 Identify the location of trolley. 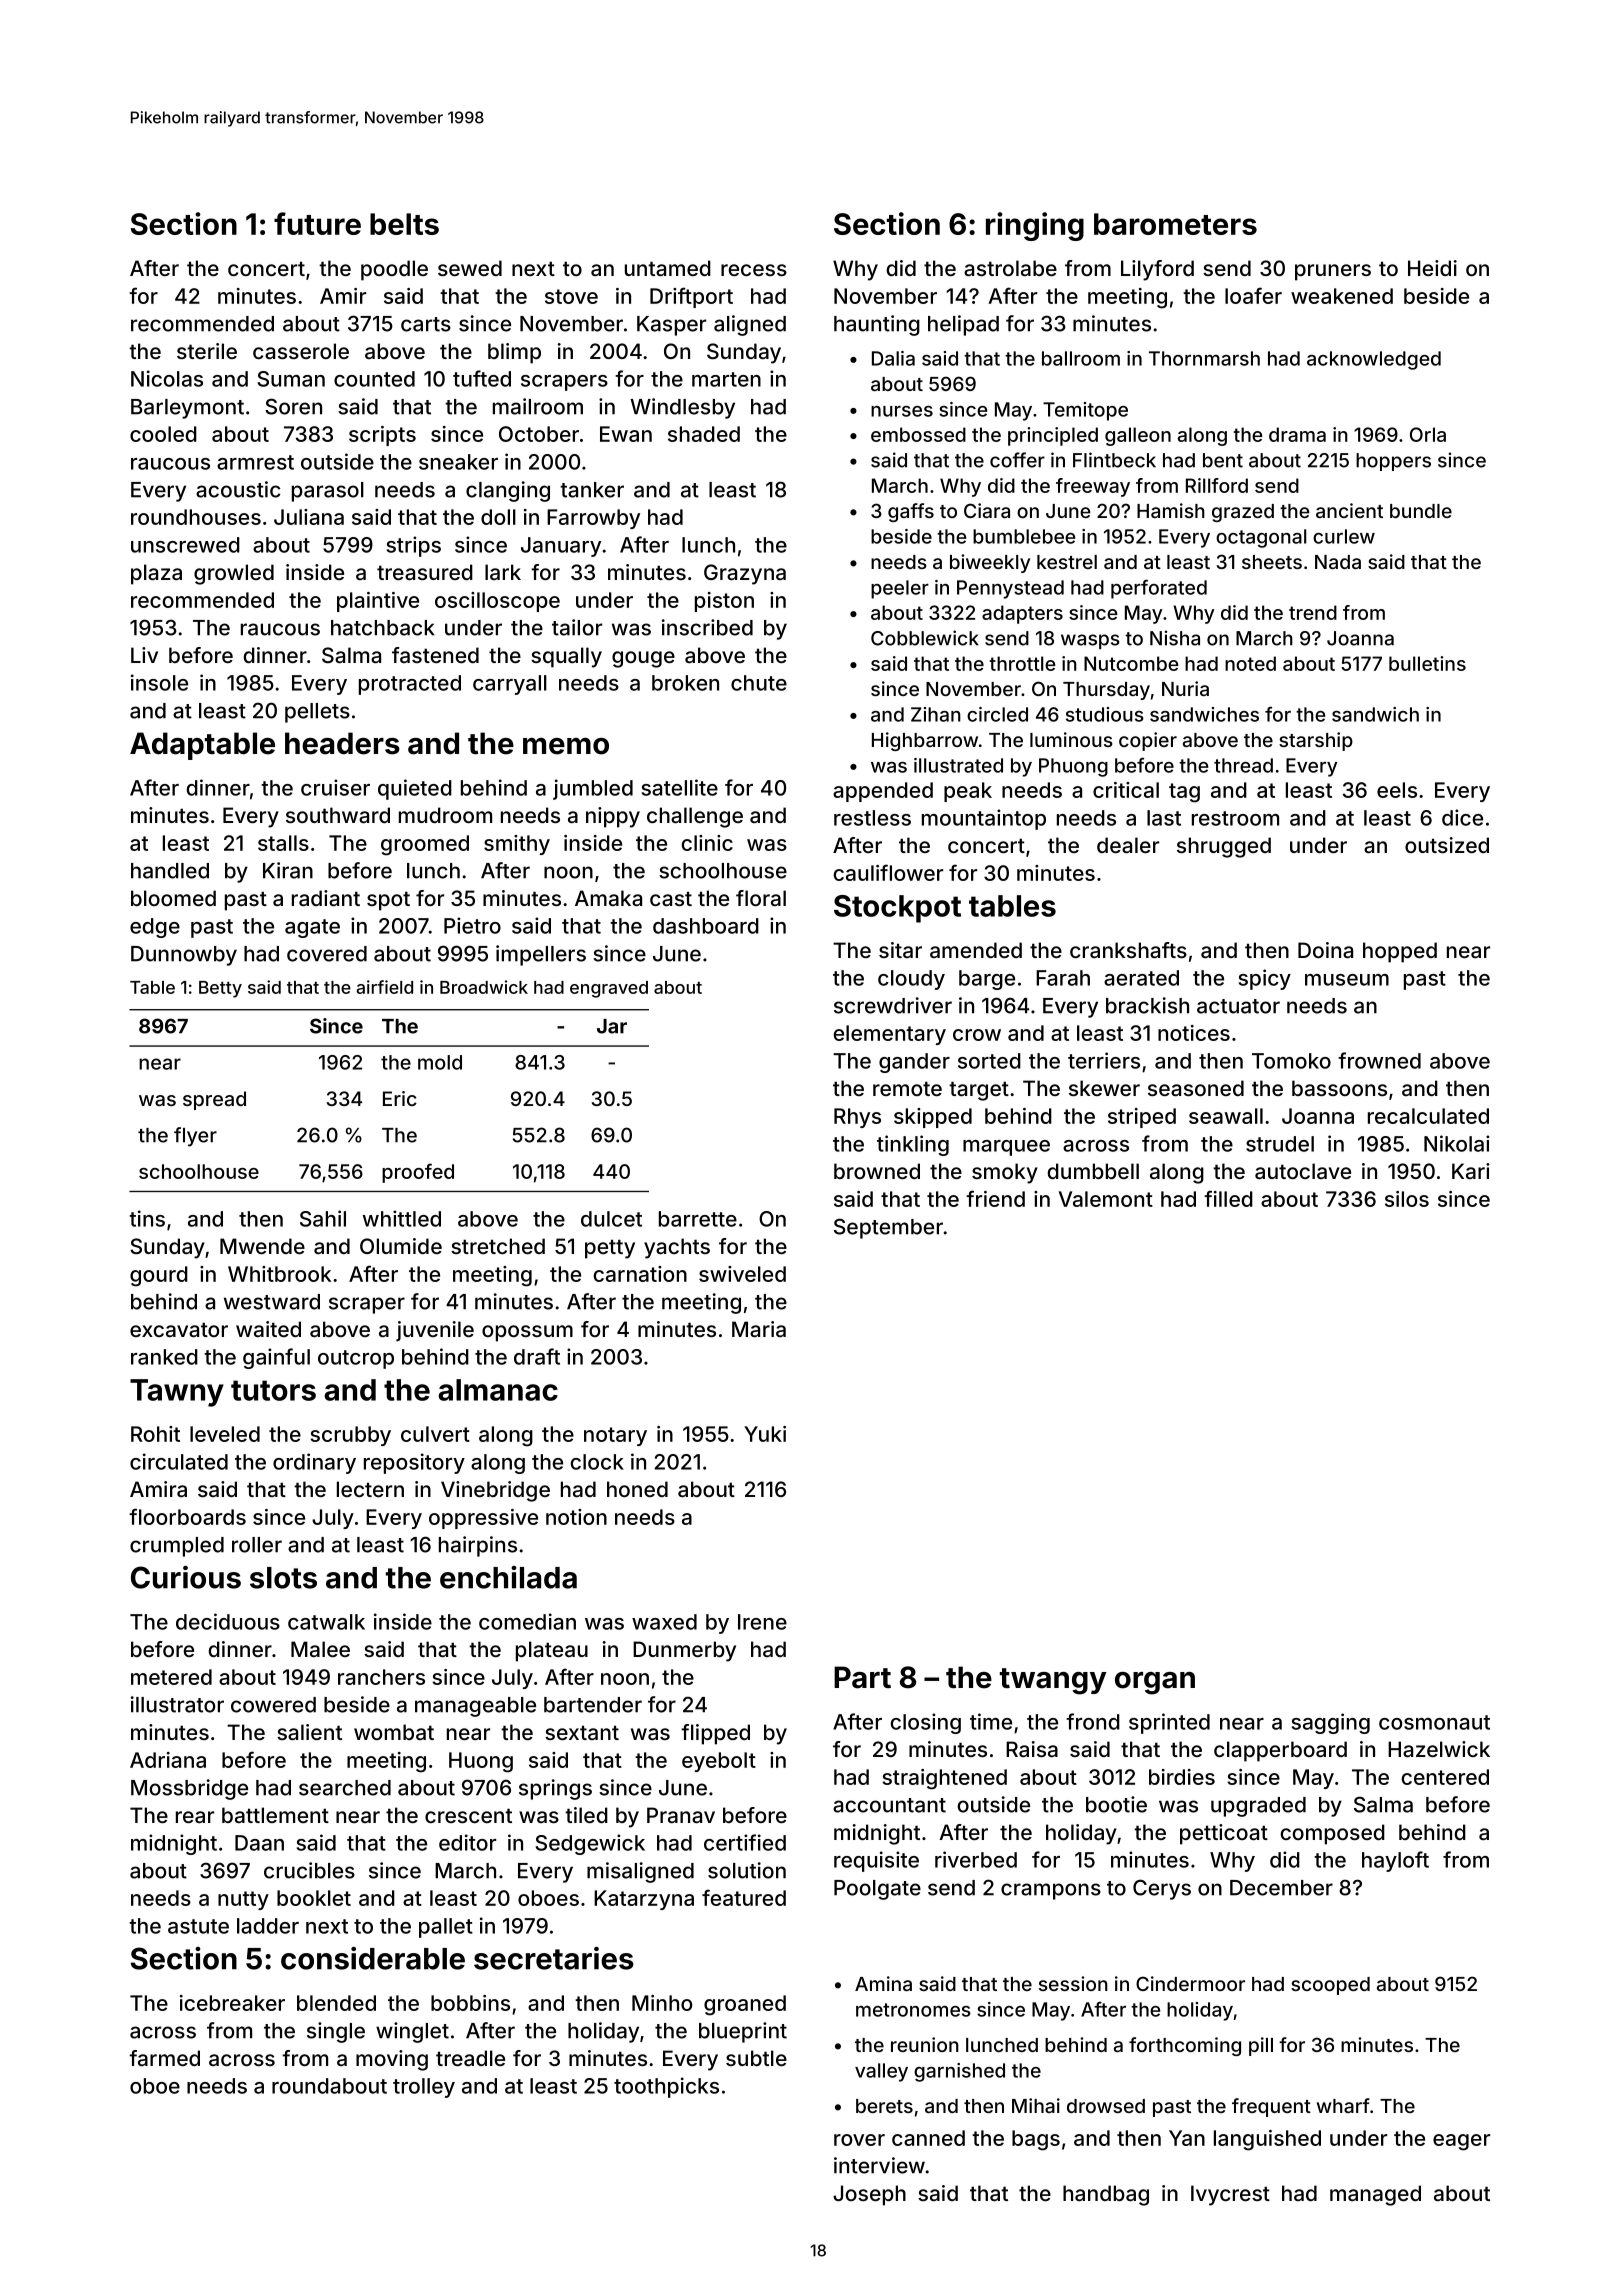
(424, 2088).
